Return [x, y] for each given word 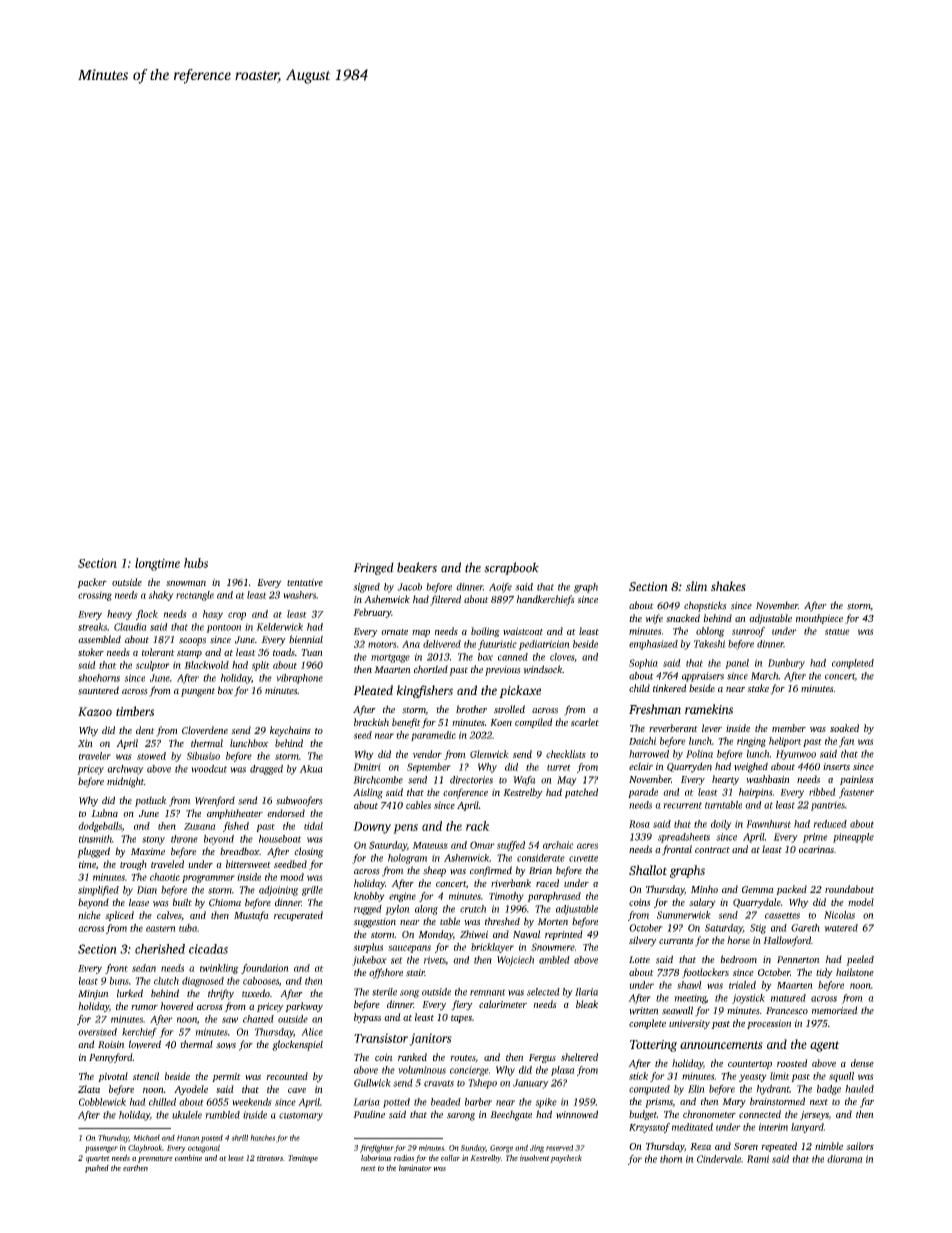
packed [791, 890]
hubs [196, 563]
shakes [728, 586]
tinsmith [95, 839]
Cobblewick [102, 1102]
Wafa [524, 781]
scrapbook [511, 568]
